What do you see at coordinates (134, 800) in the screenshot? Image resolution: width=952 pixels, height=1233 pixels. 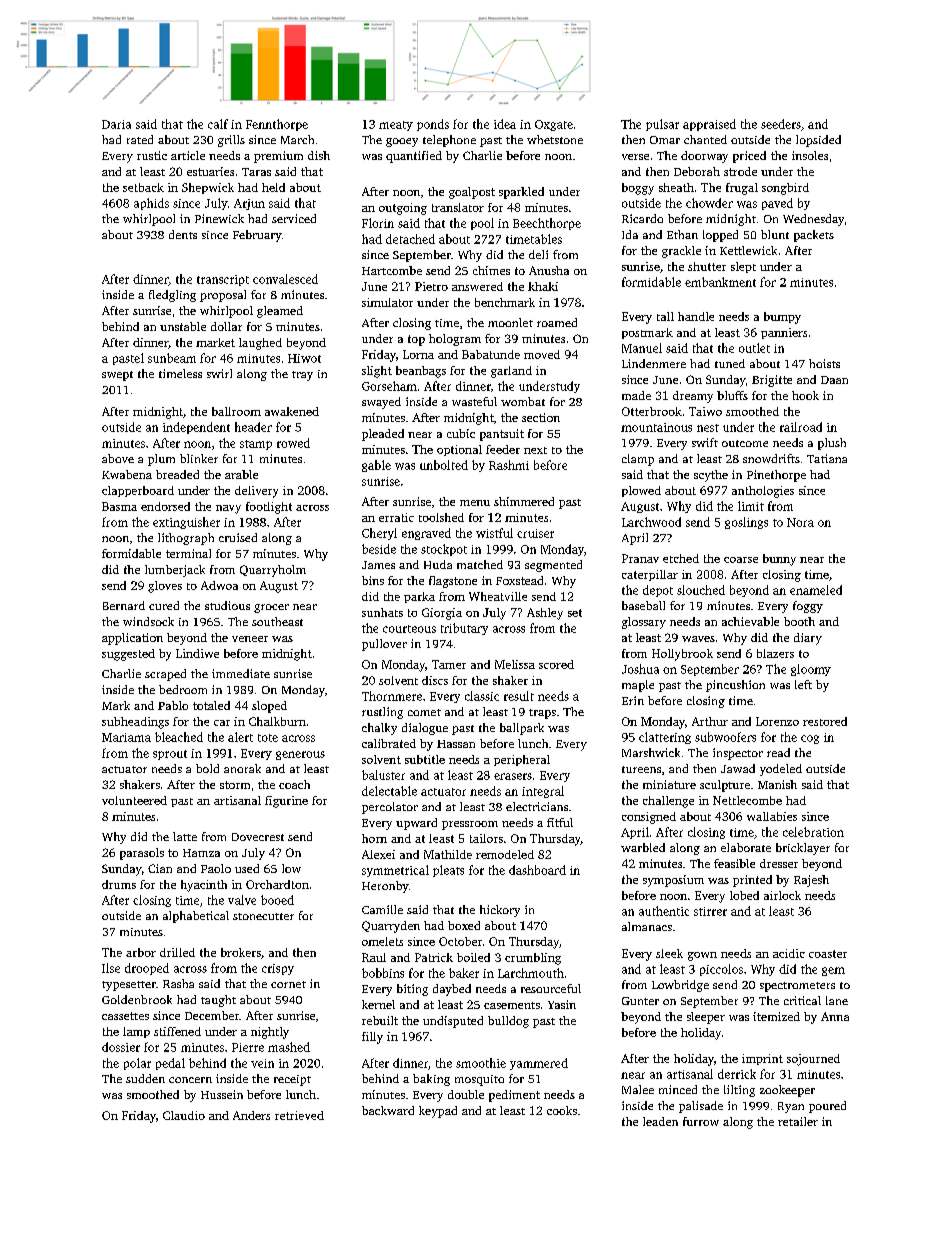 I see `volunteered` at bounding box center [134, 800].
